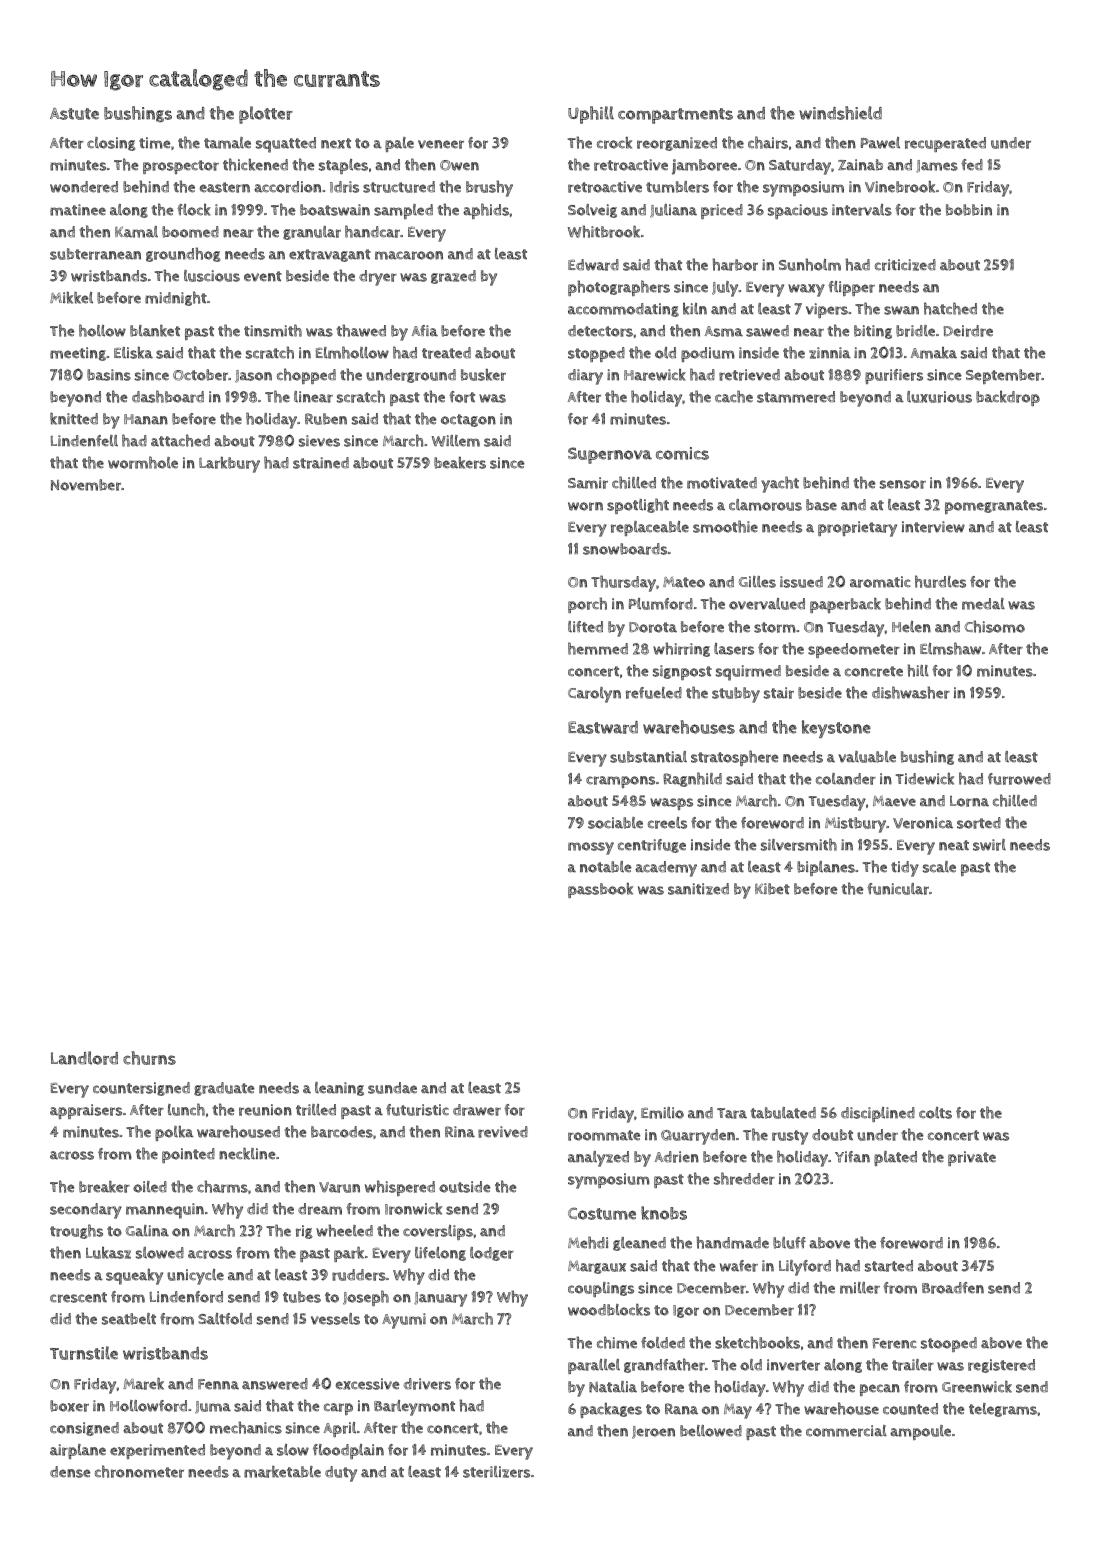 The width and height of the screenshot is (1103, 1560). Describe the element at coordinates (895, 1343) in the screenshot. I see `Ferenc` at that location.
